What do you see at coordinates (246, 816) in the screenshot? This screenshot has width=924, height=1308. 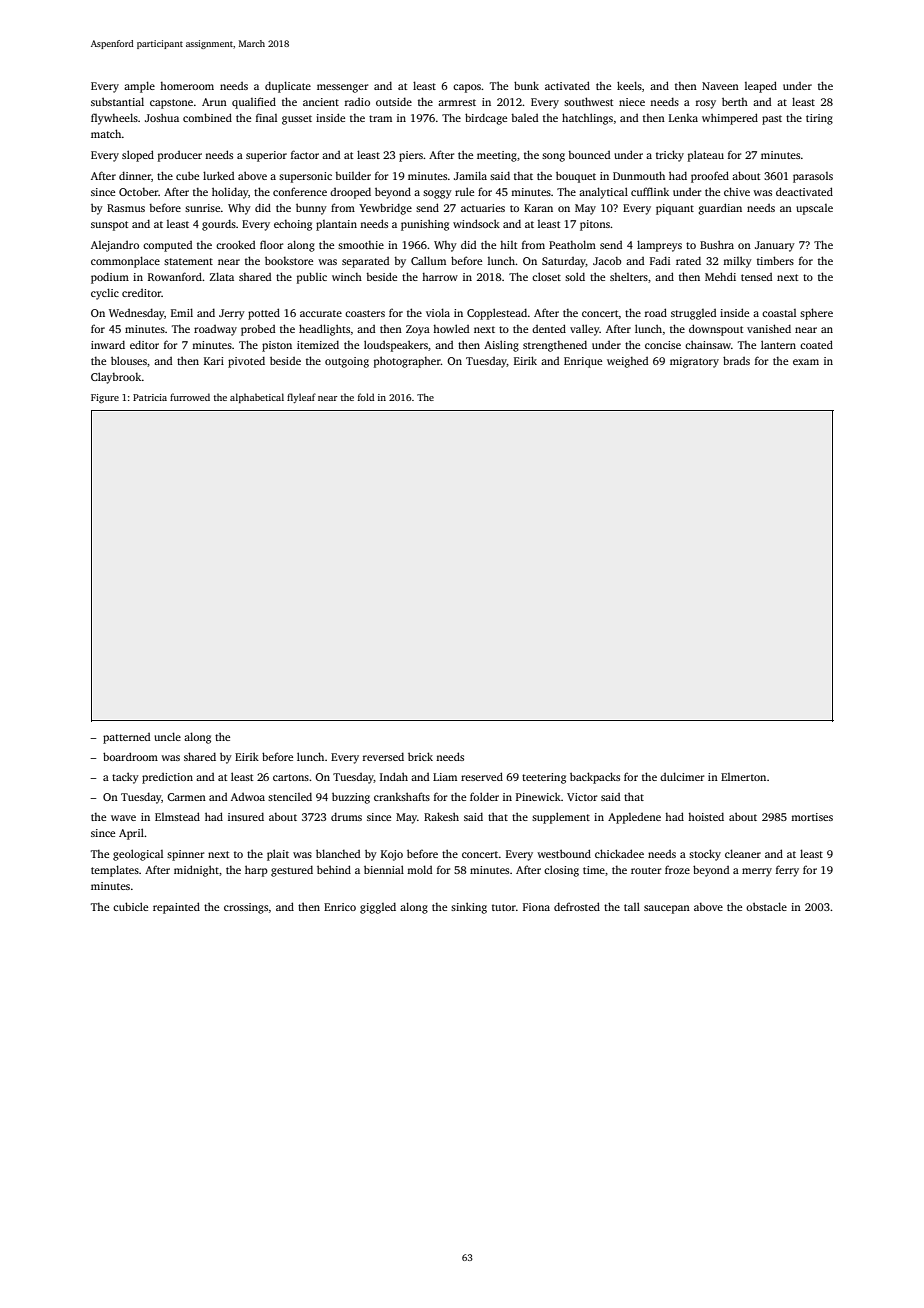 I see `insured` at bounding box center [246, 816].
